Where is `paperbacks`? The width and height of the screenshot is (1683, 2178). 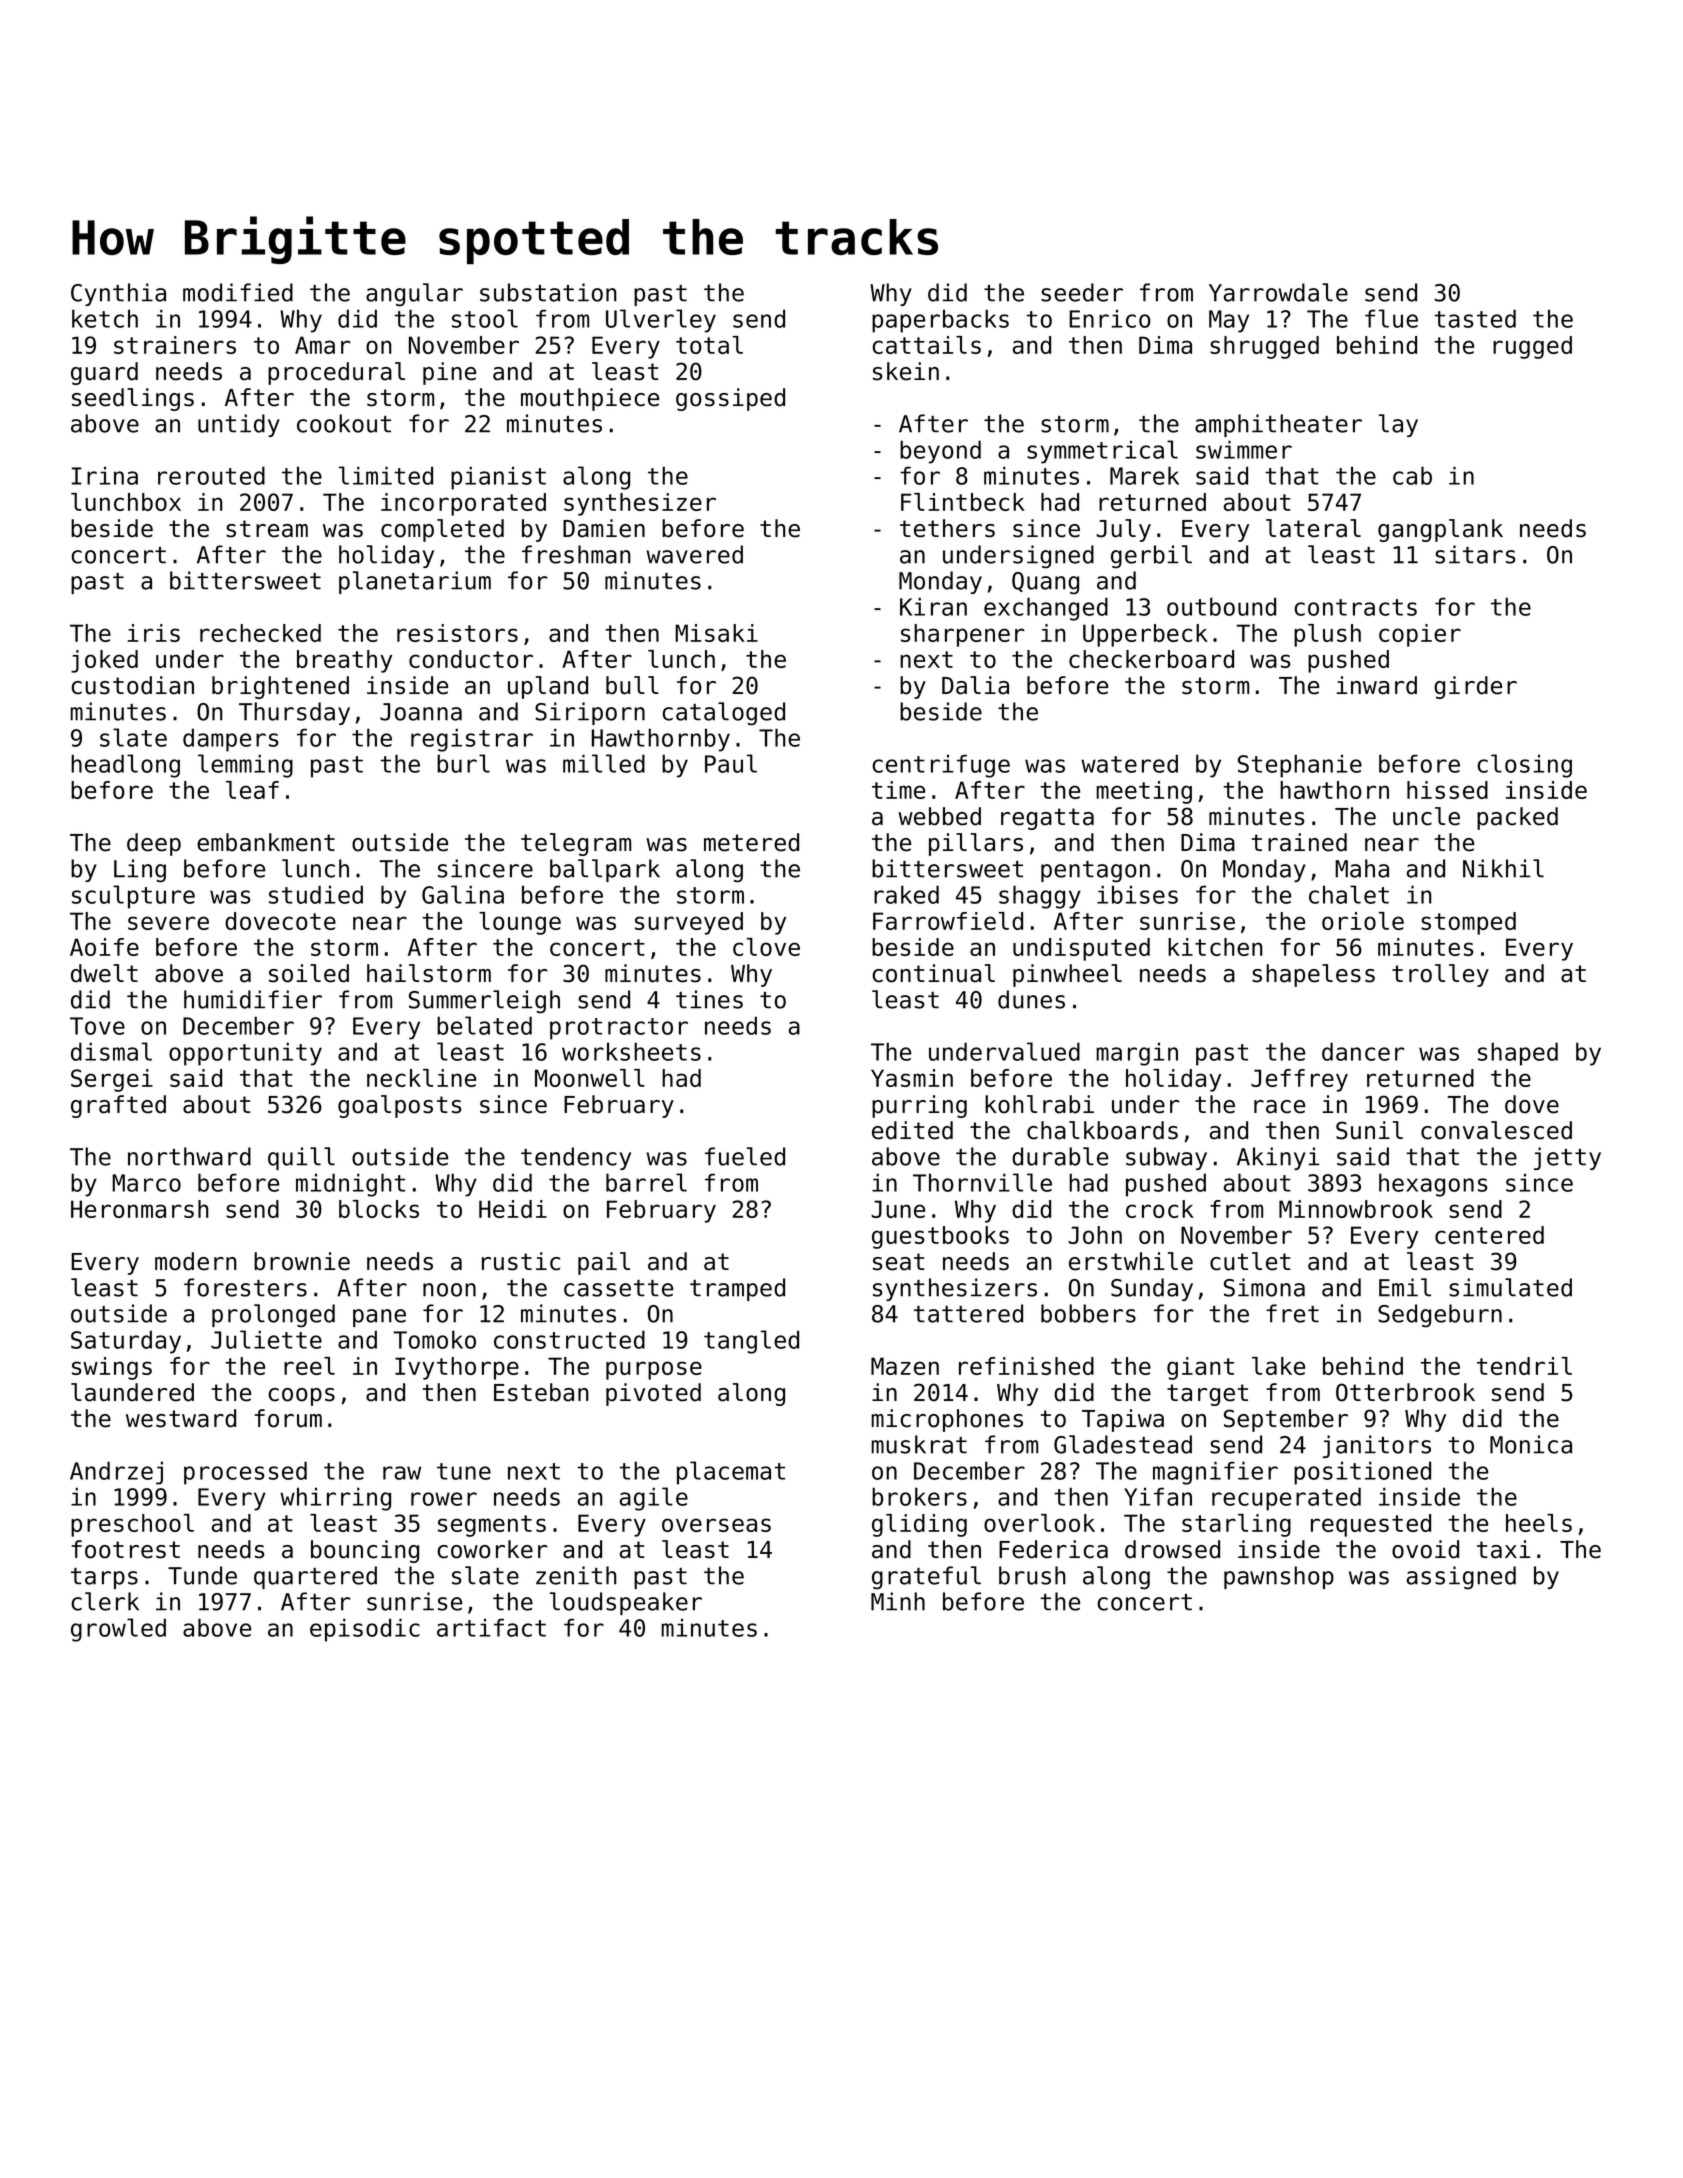
paperbacks is located at coordinates (940, 321).
